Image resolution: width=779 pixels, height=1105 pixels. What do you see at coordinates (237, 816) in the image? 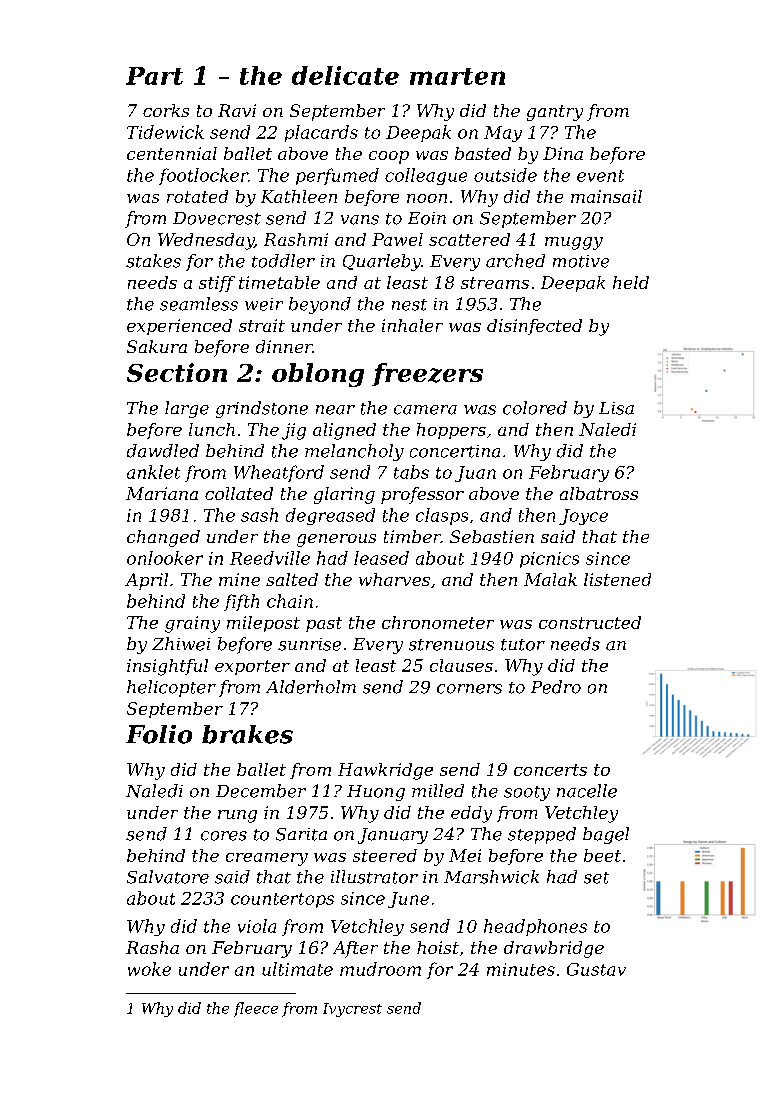
I see `rung` at bounding box center [237, 816].
